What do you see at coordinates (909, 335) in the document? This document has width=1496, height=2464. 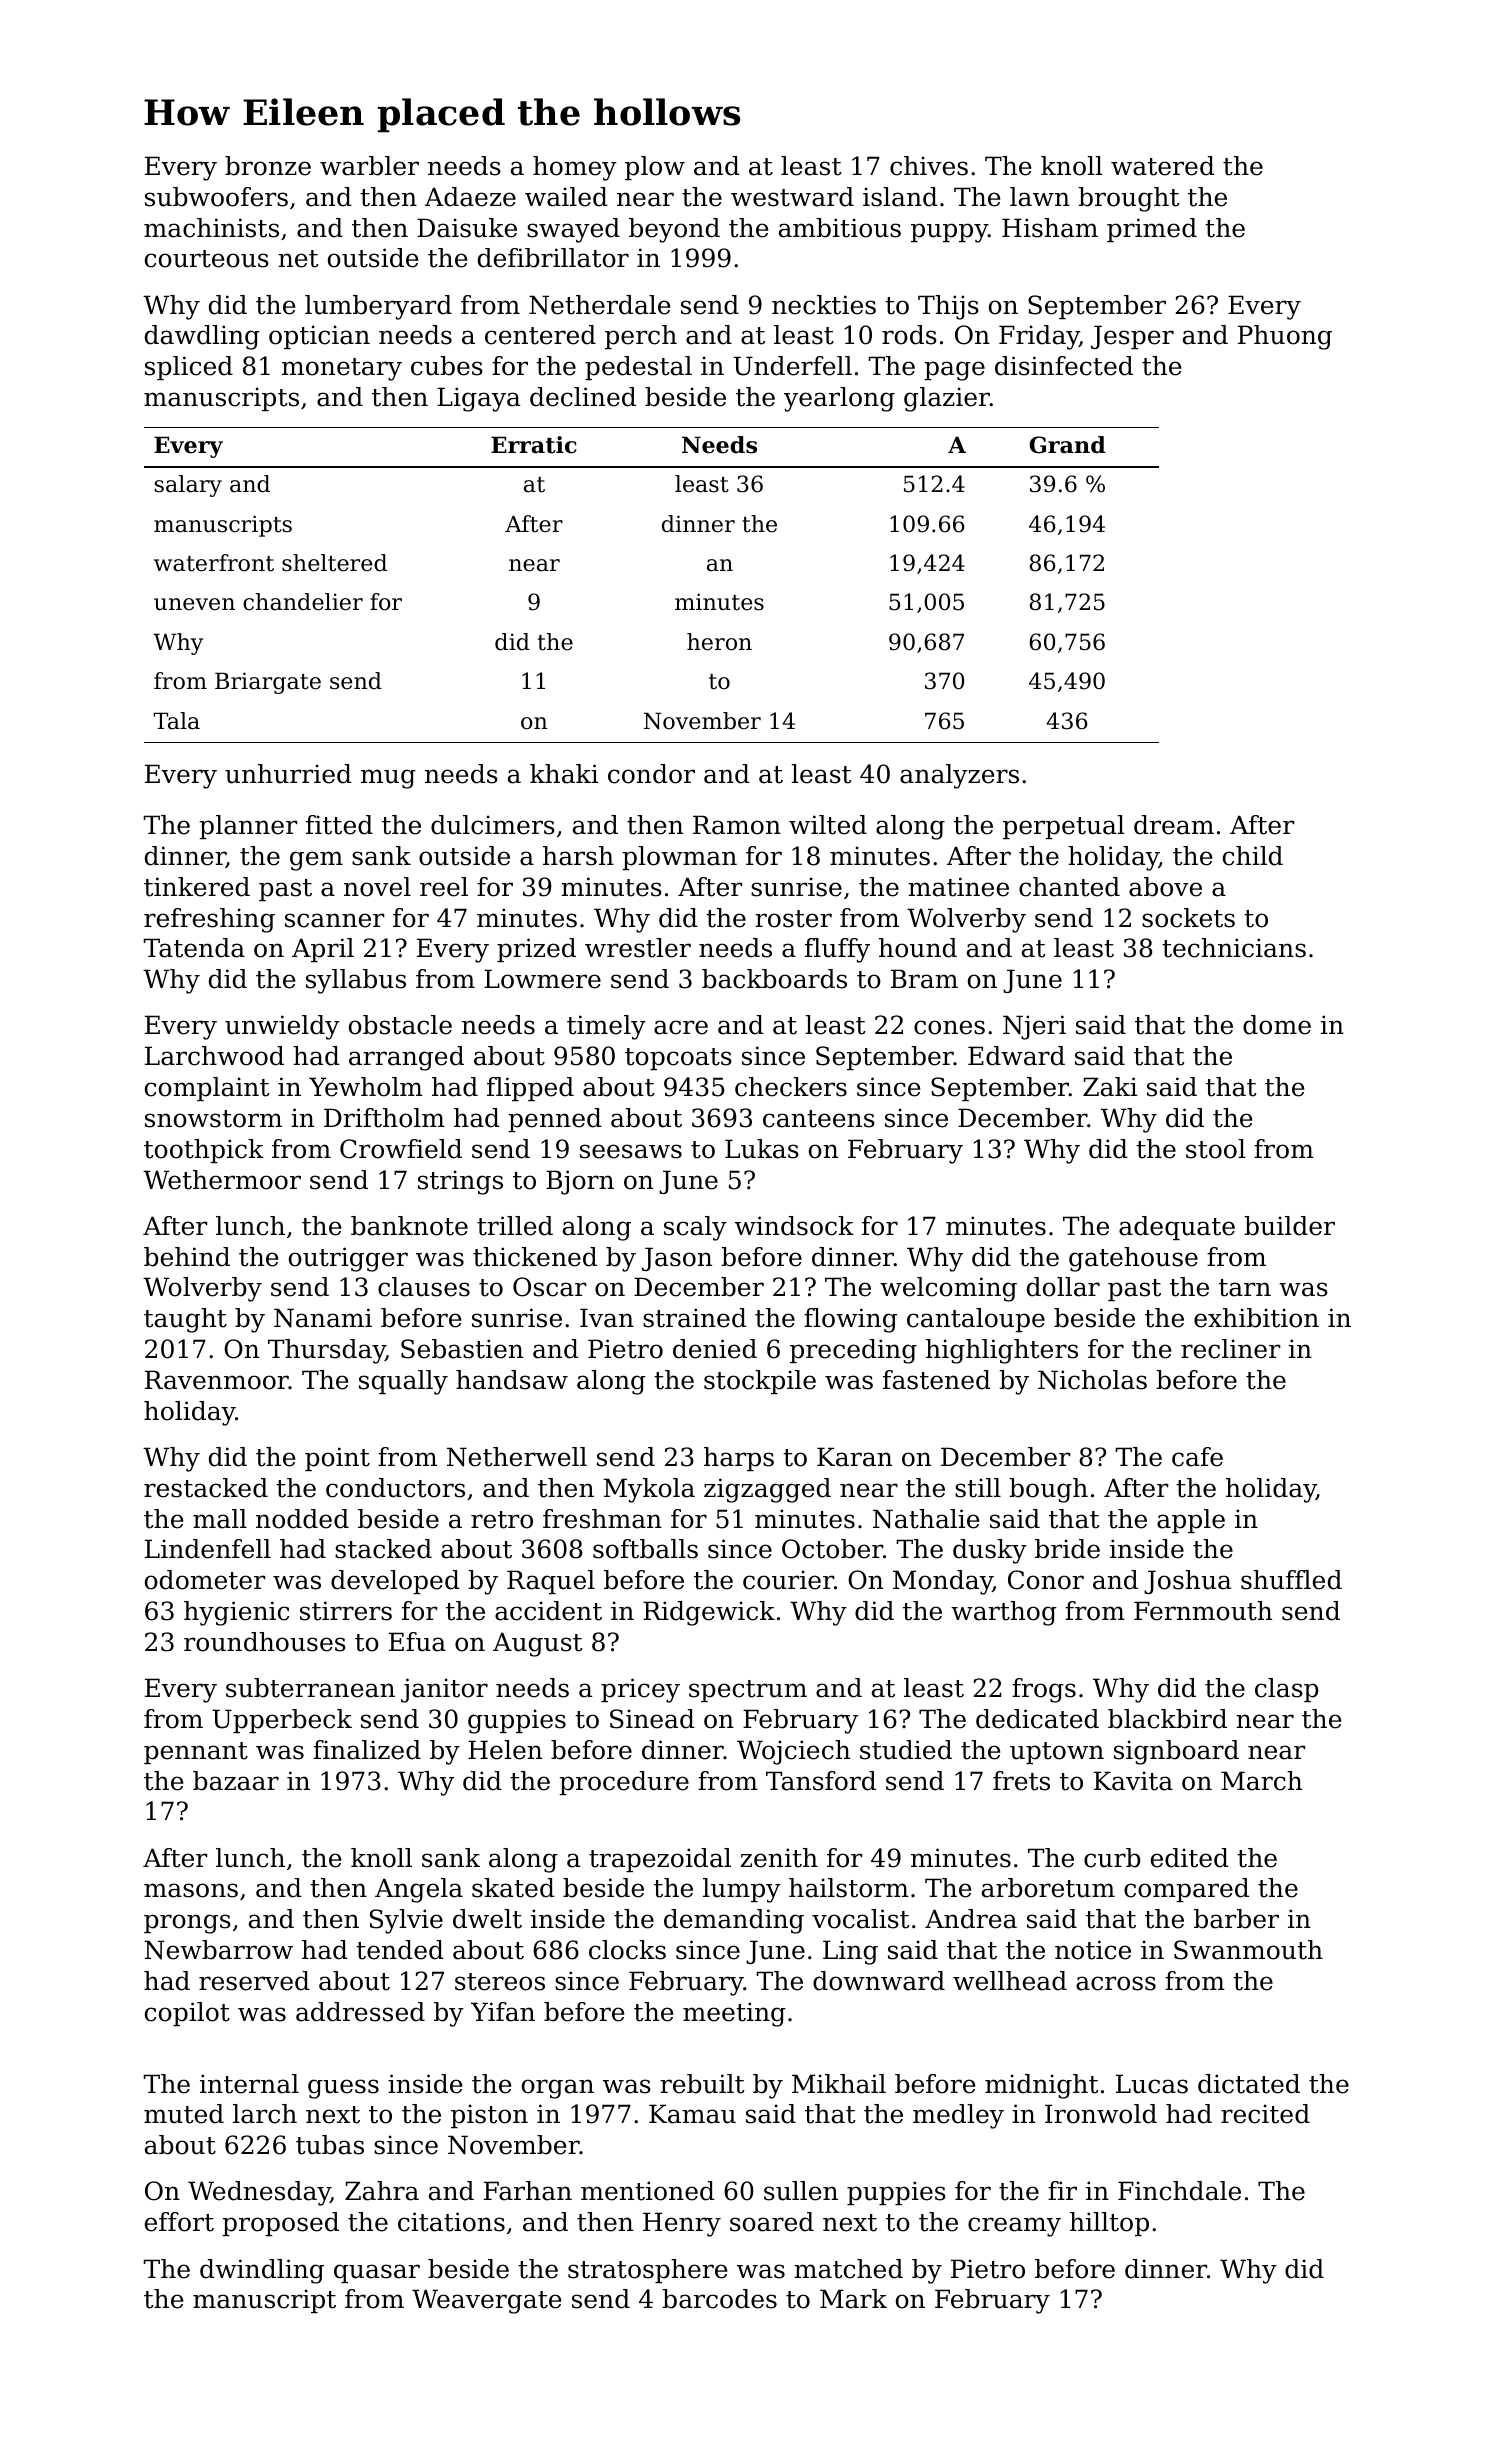 I see `rods` at bounding box center [909, 335].
